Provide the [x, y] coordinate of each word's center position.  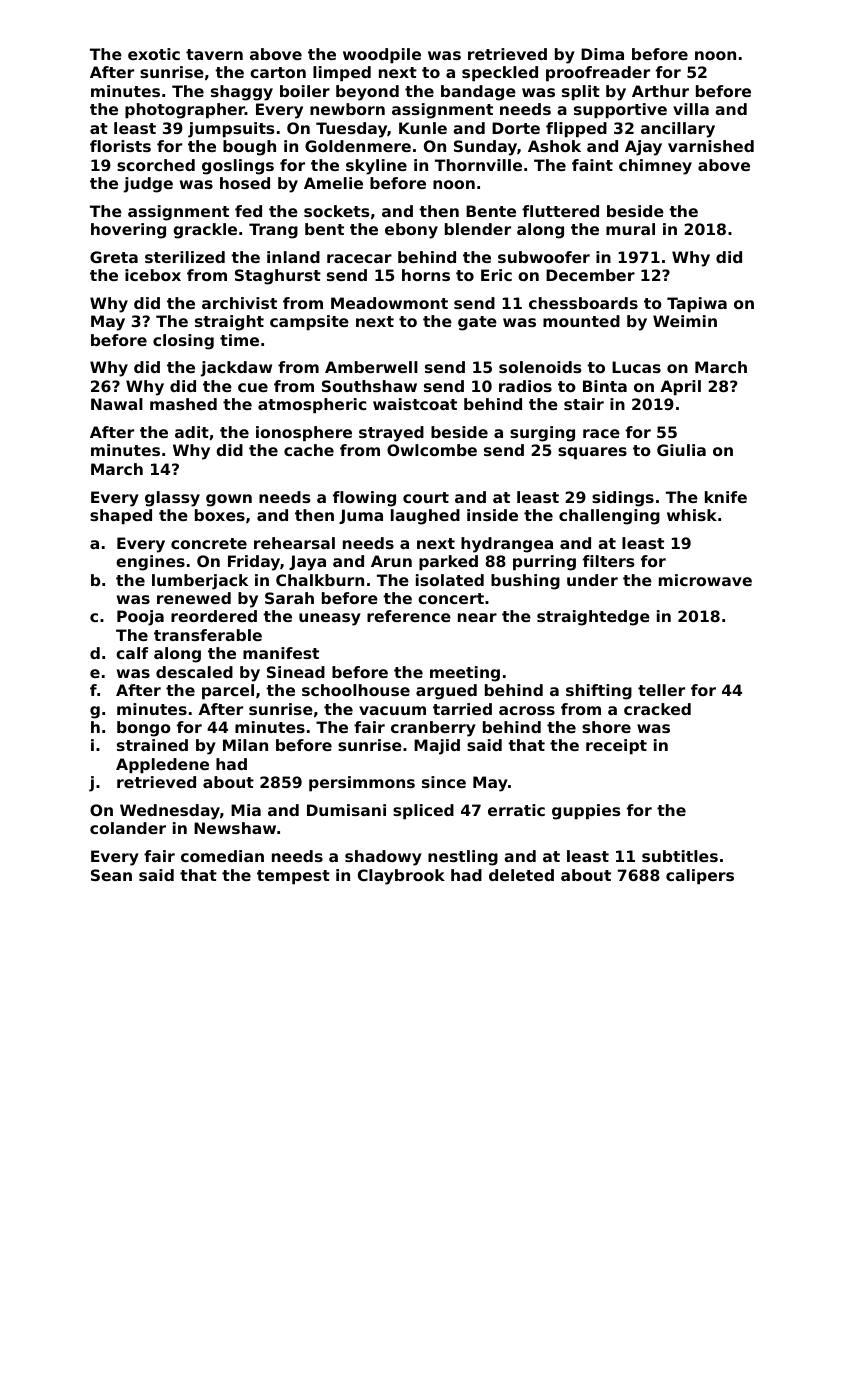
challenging [609, 517]
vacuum [392, 710]
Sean [111, 875]
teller [661, 690]
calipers [700, 877]
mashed [183, 404]
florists [120, 146]
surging [542, 434]
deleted [521, 875]
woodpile [382, 56]
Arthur [660, 91]
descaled [194, 672]
